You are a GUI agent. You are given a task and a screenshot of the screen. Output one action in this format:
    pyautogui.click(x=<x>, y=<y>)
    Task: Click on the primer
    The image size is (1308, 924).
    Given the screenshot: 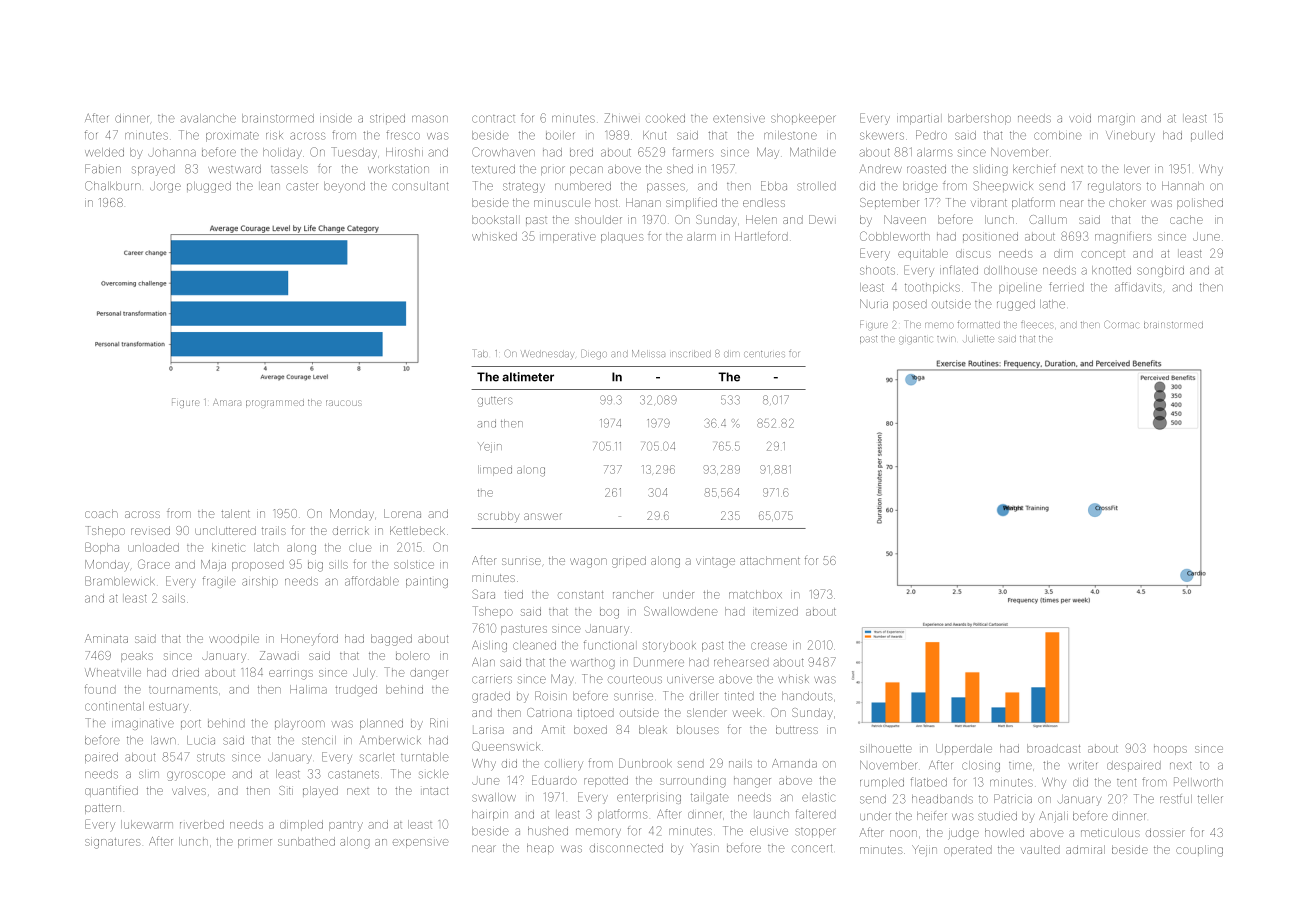 What is the action you would take?
    pyautogui.click(x=255, y=843)
